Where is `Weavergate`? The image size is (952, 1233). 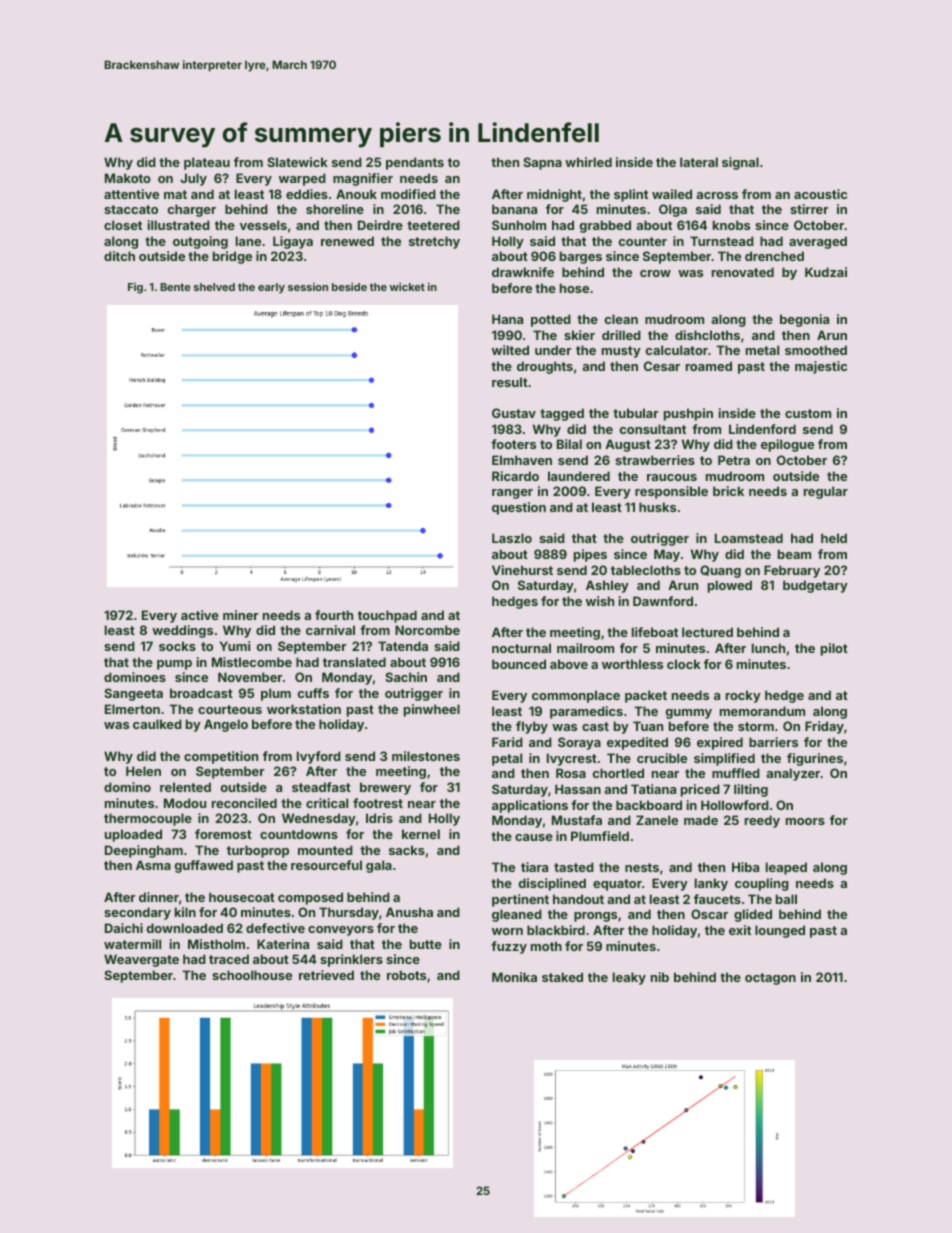 Weavergate is located at coordinates (141, 960).
